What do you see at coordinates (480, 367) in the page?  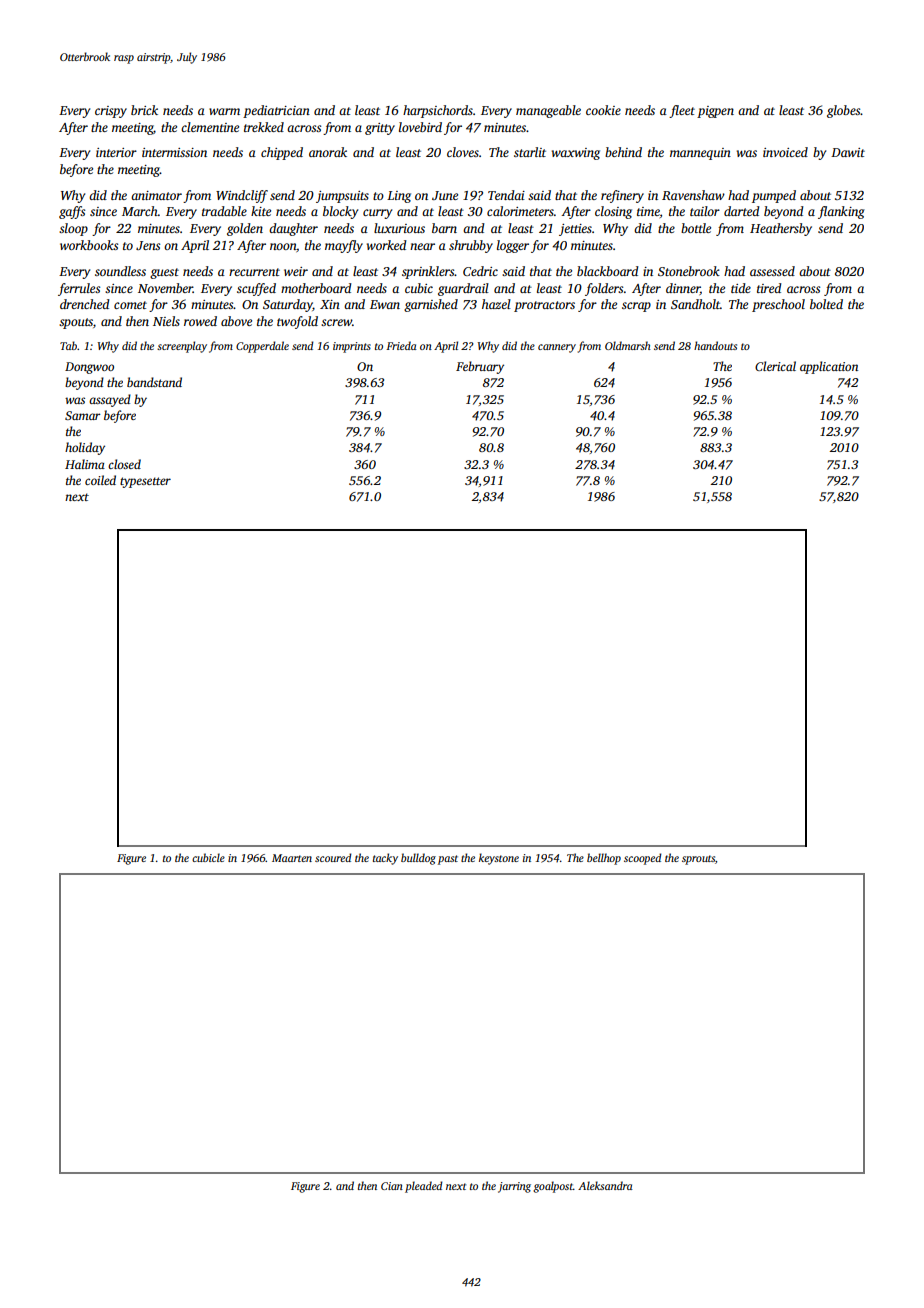 I see `February` at bounding box center [480, 367].
